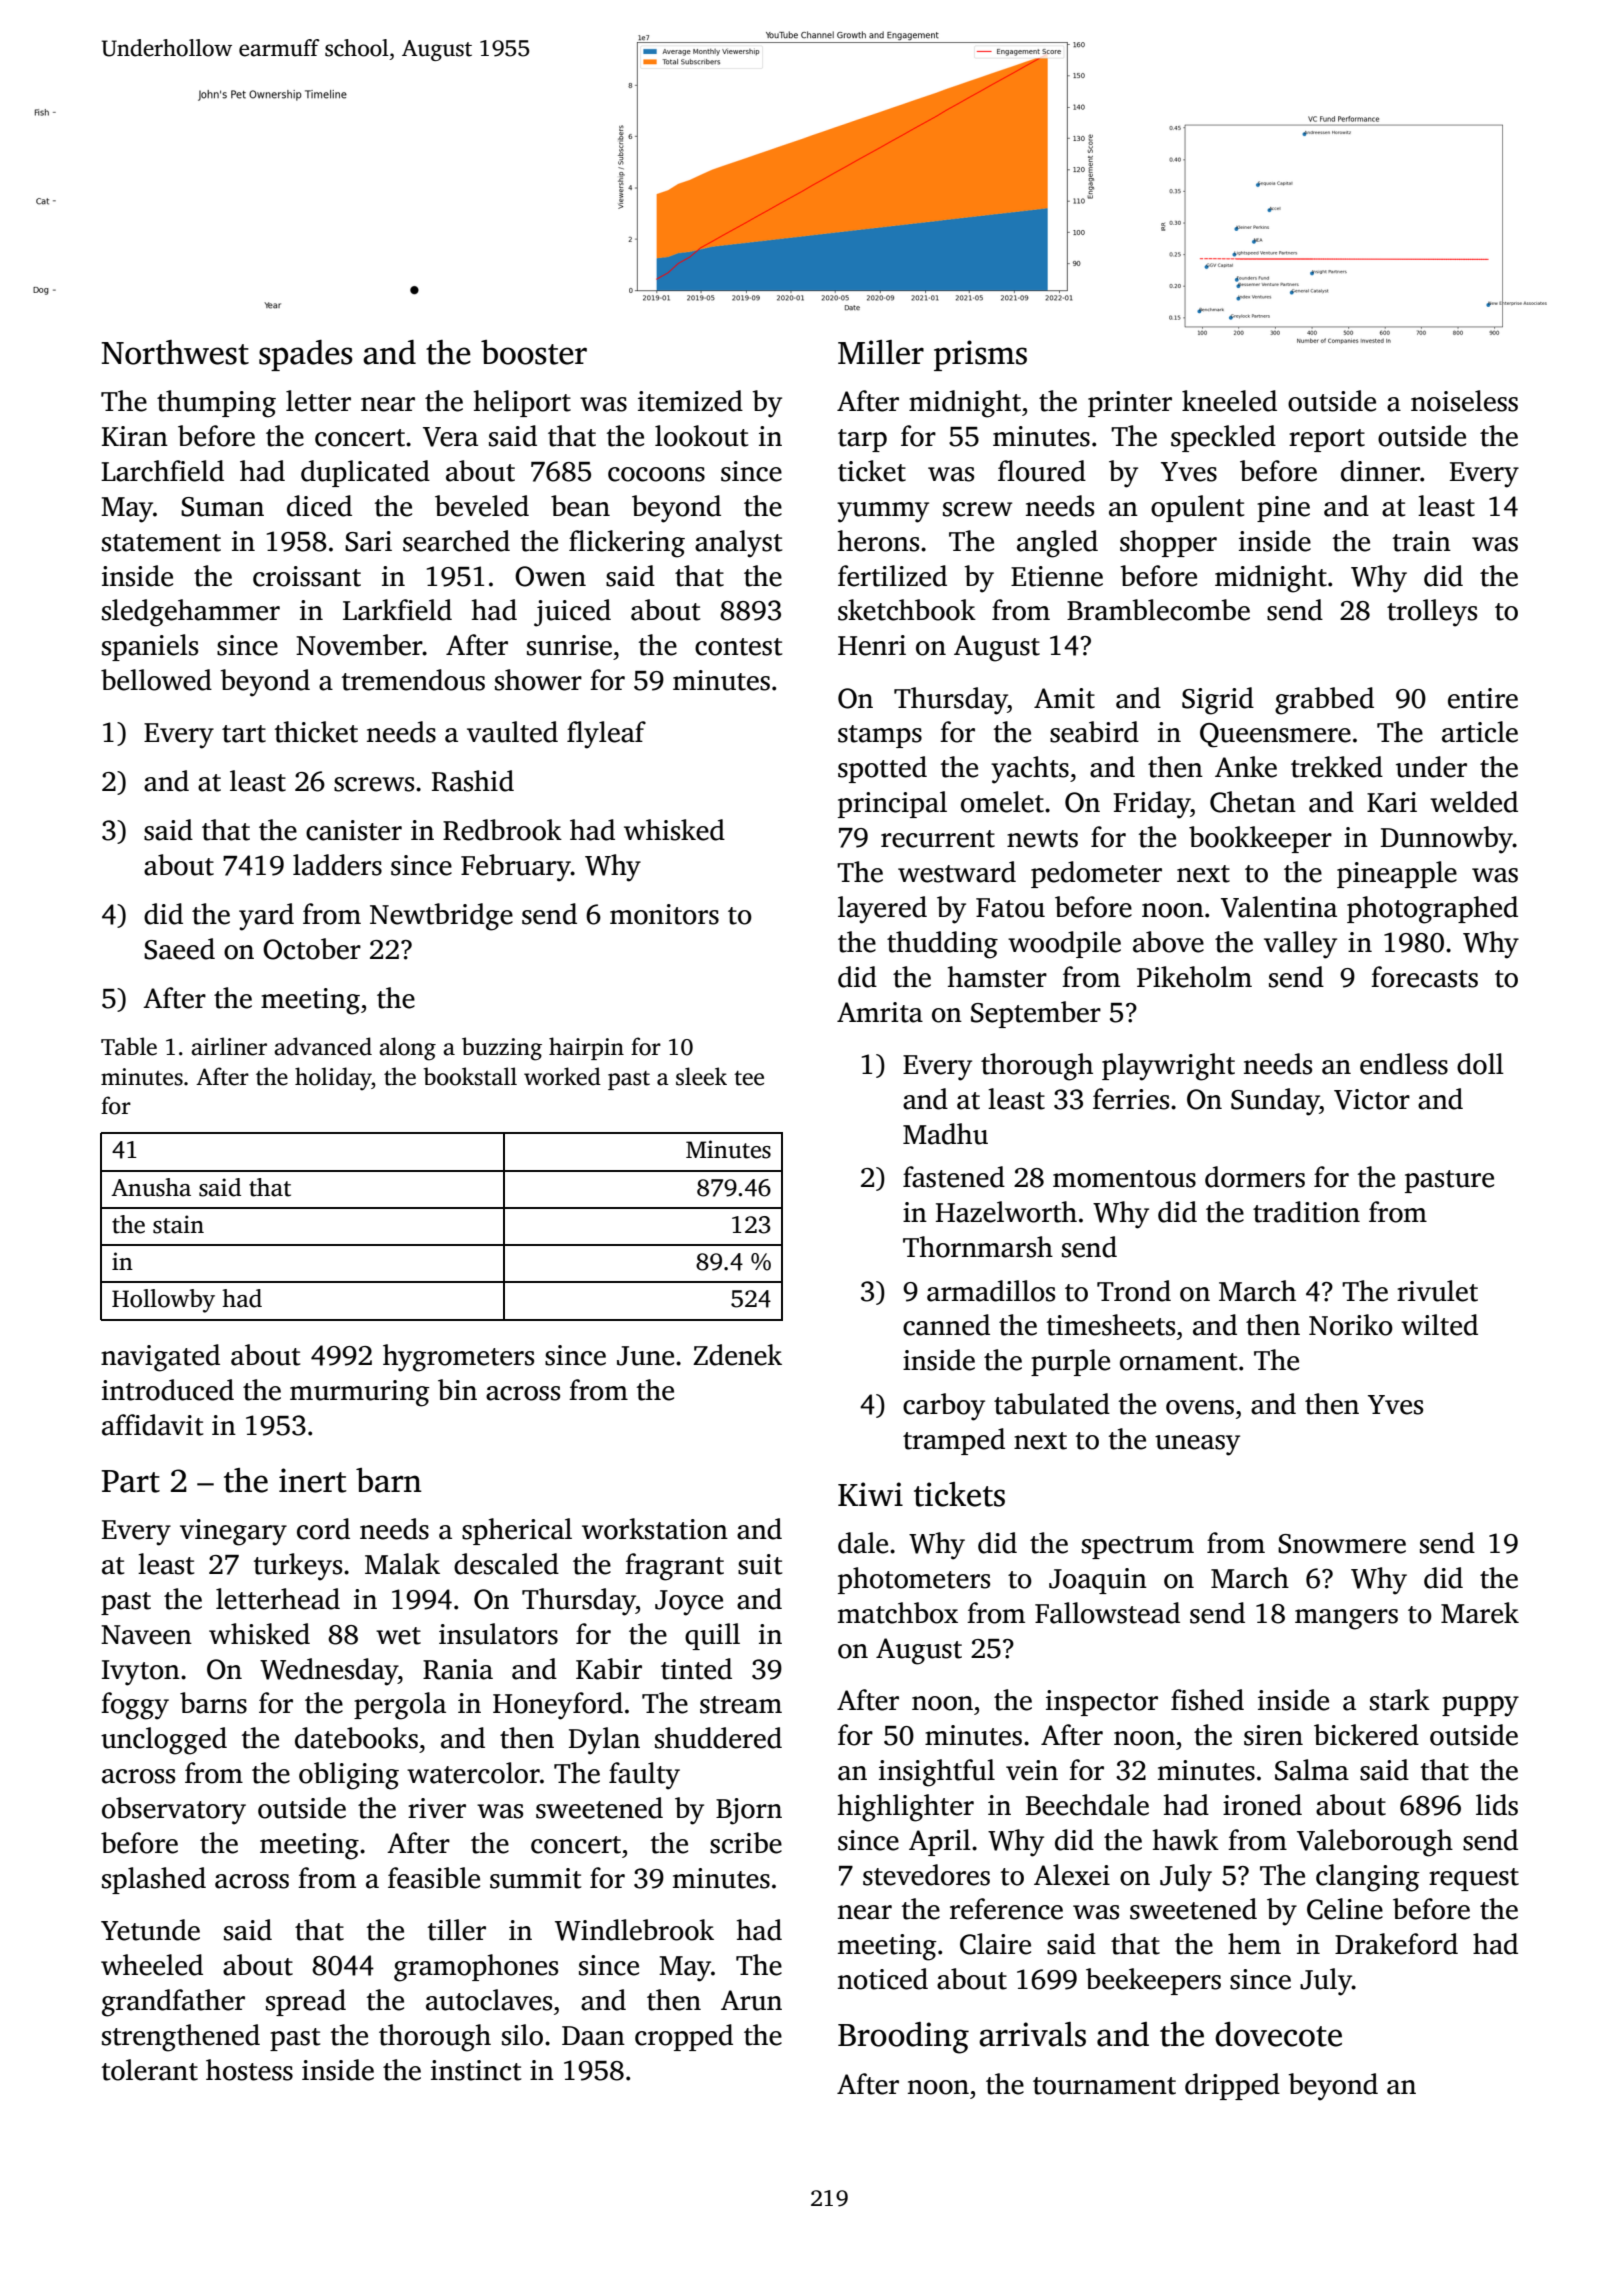 The height and width of the screenshot is (2292, 1620). I want to click on cropped, so click(684, 2037).
